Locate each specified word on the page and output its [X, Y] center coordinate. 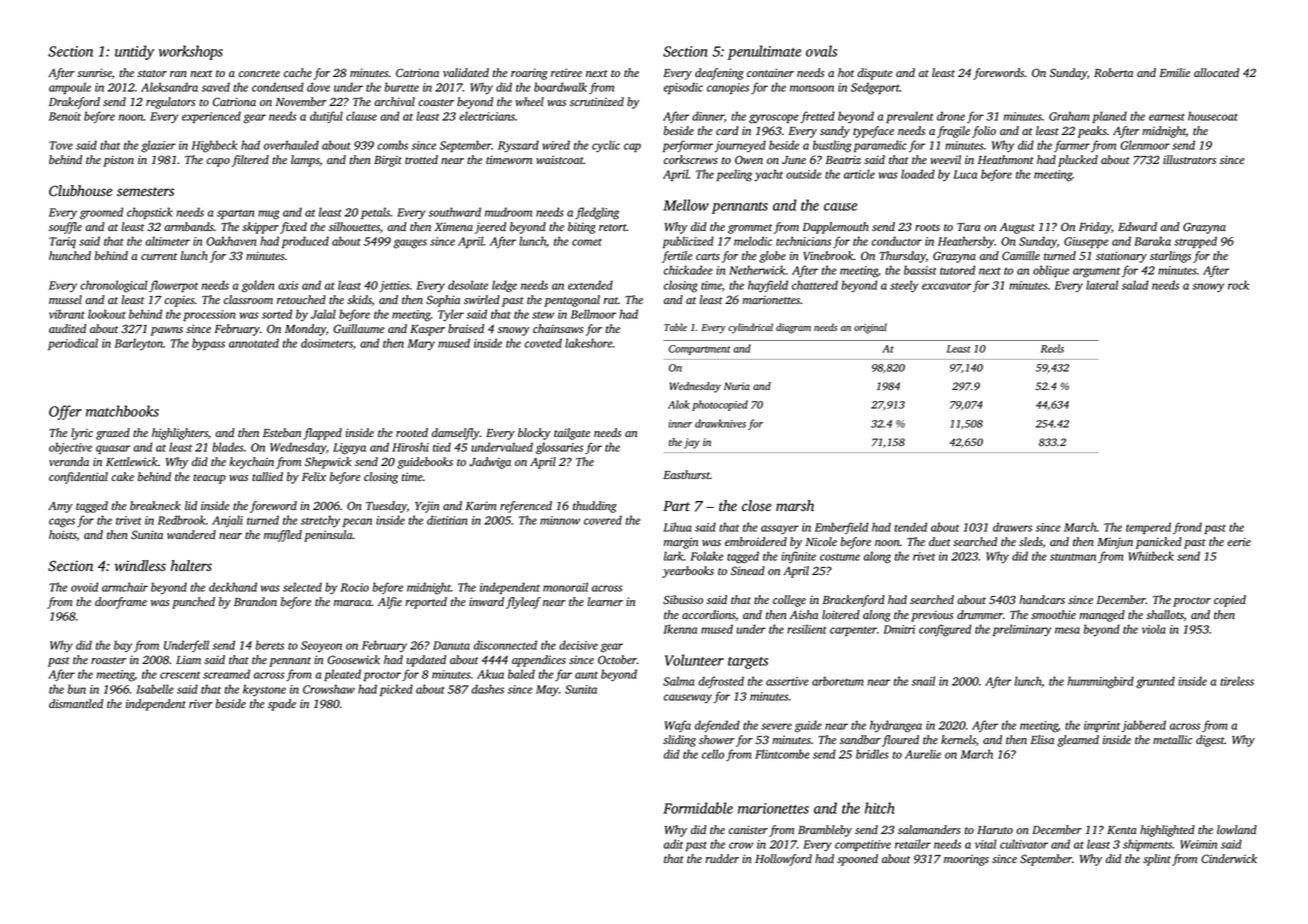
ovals [821, 51]
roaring [529, 74]
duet [940, 541]
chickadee [688, 270]
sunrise [94, 72]
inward [486, 601]
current [159, 256]
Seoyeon [321, 646]
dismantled [76, 703]
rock [1238, 285]
